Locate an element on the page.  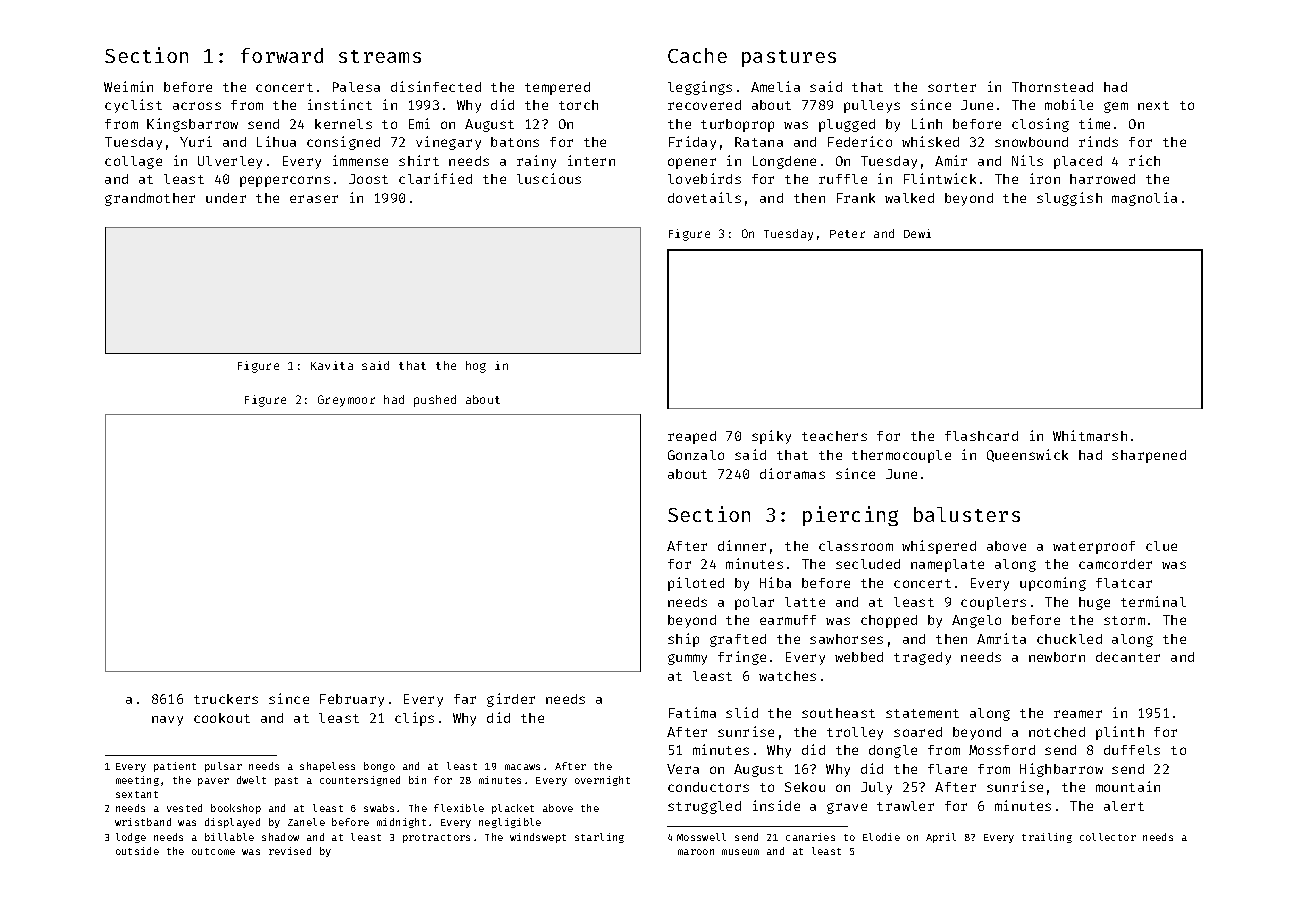
sorter is located at coordinates (952, 87).
